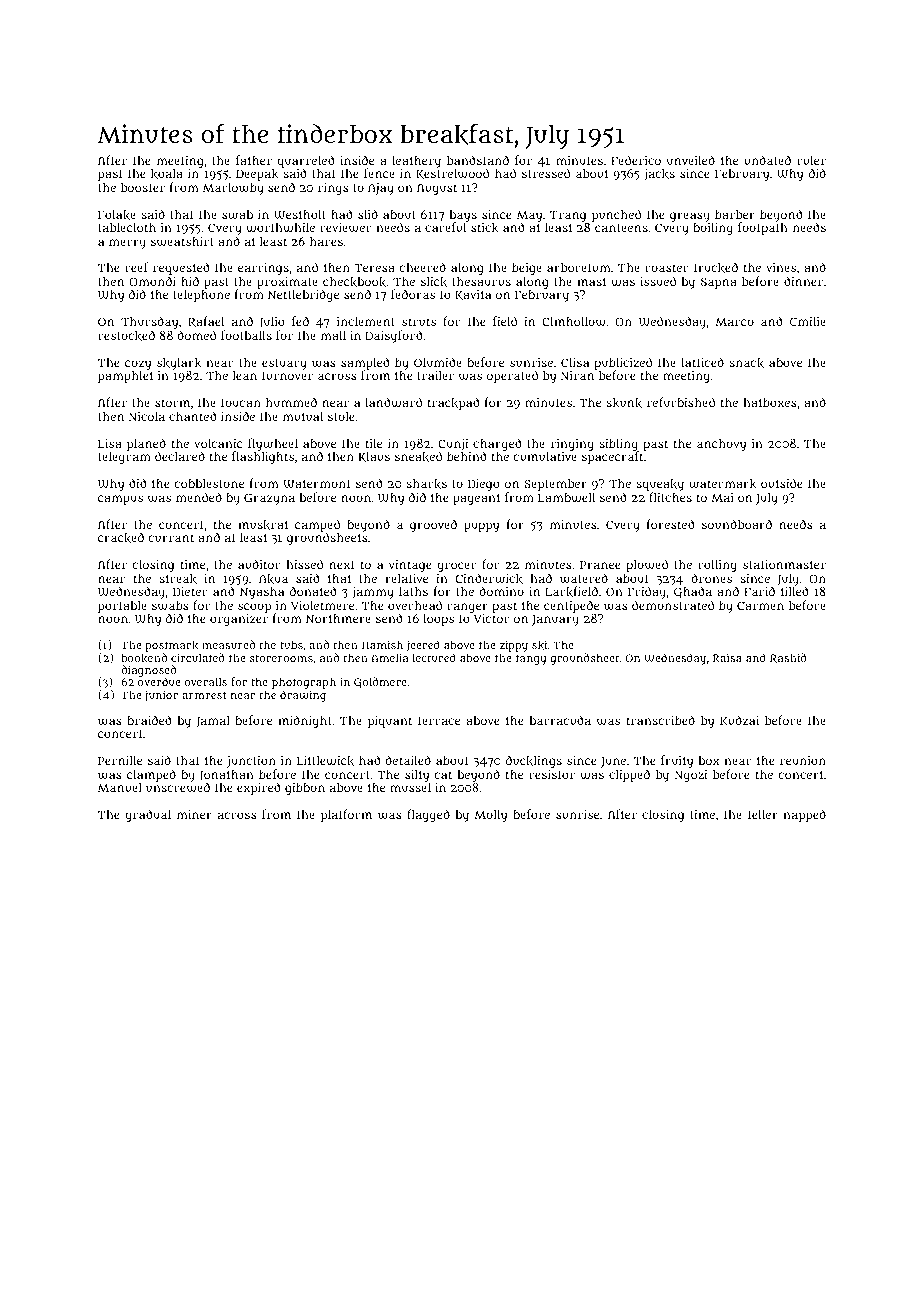  Describe the element at coordinates (120, 760) in the screenshot. I see `Pernille` at that location.
